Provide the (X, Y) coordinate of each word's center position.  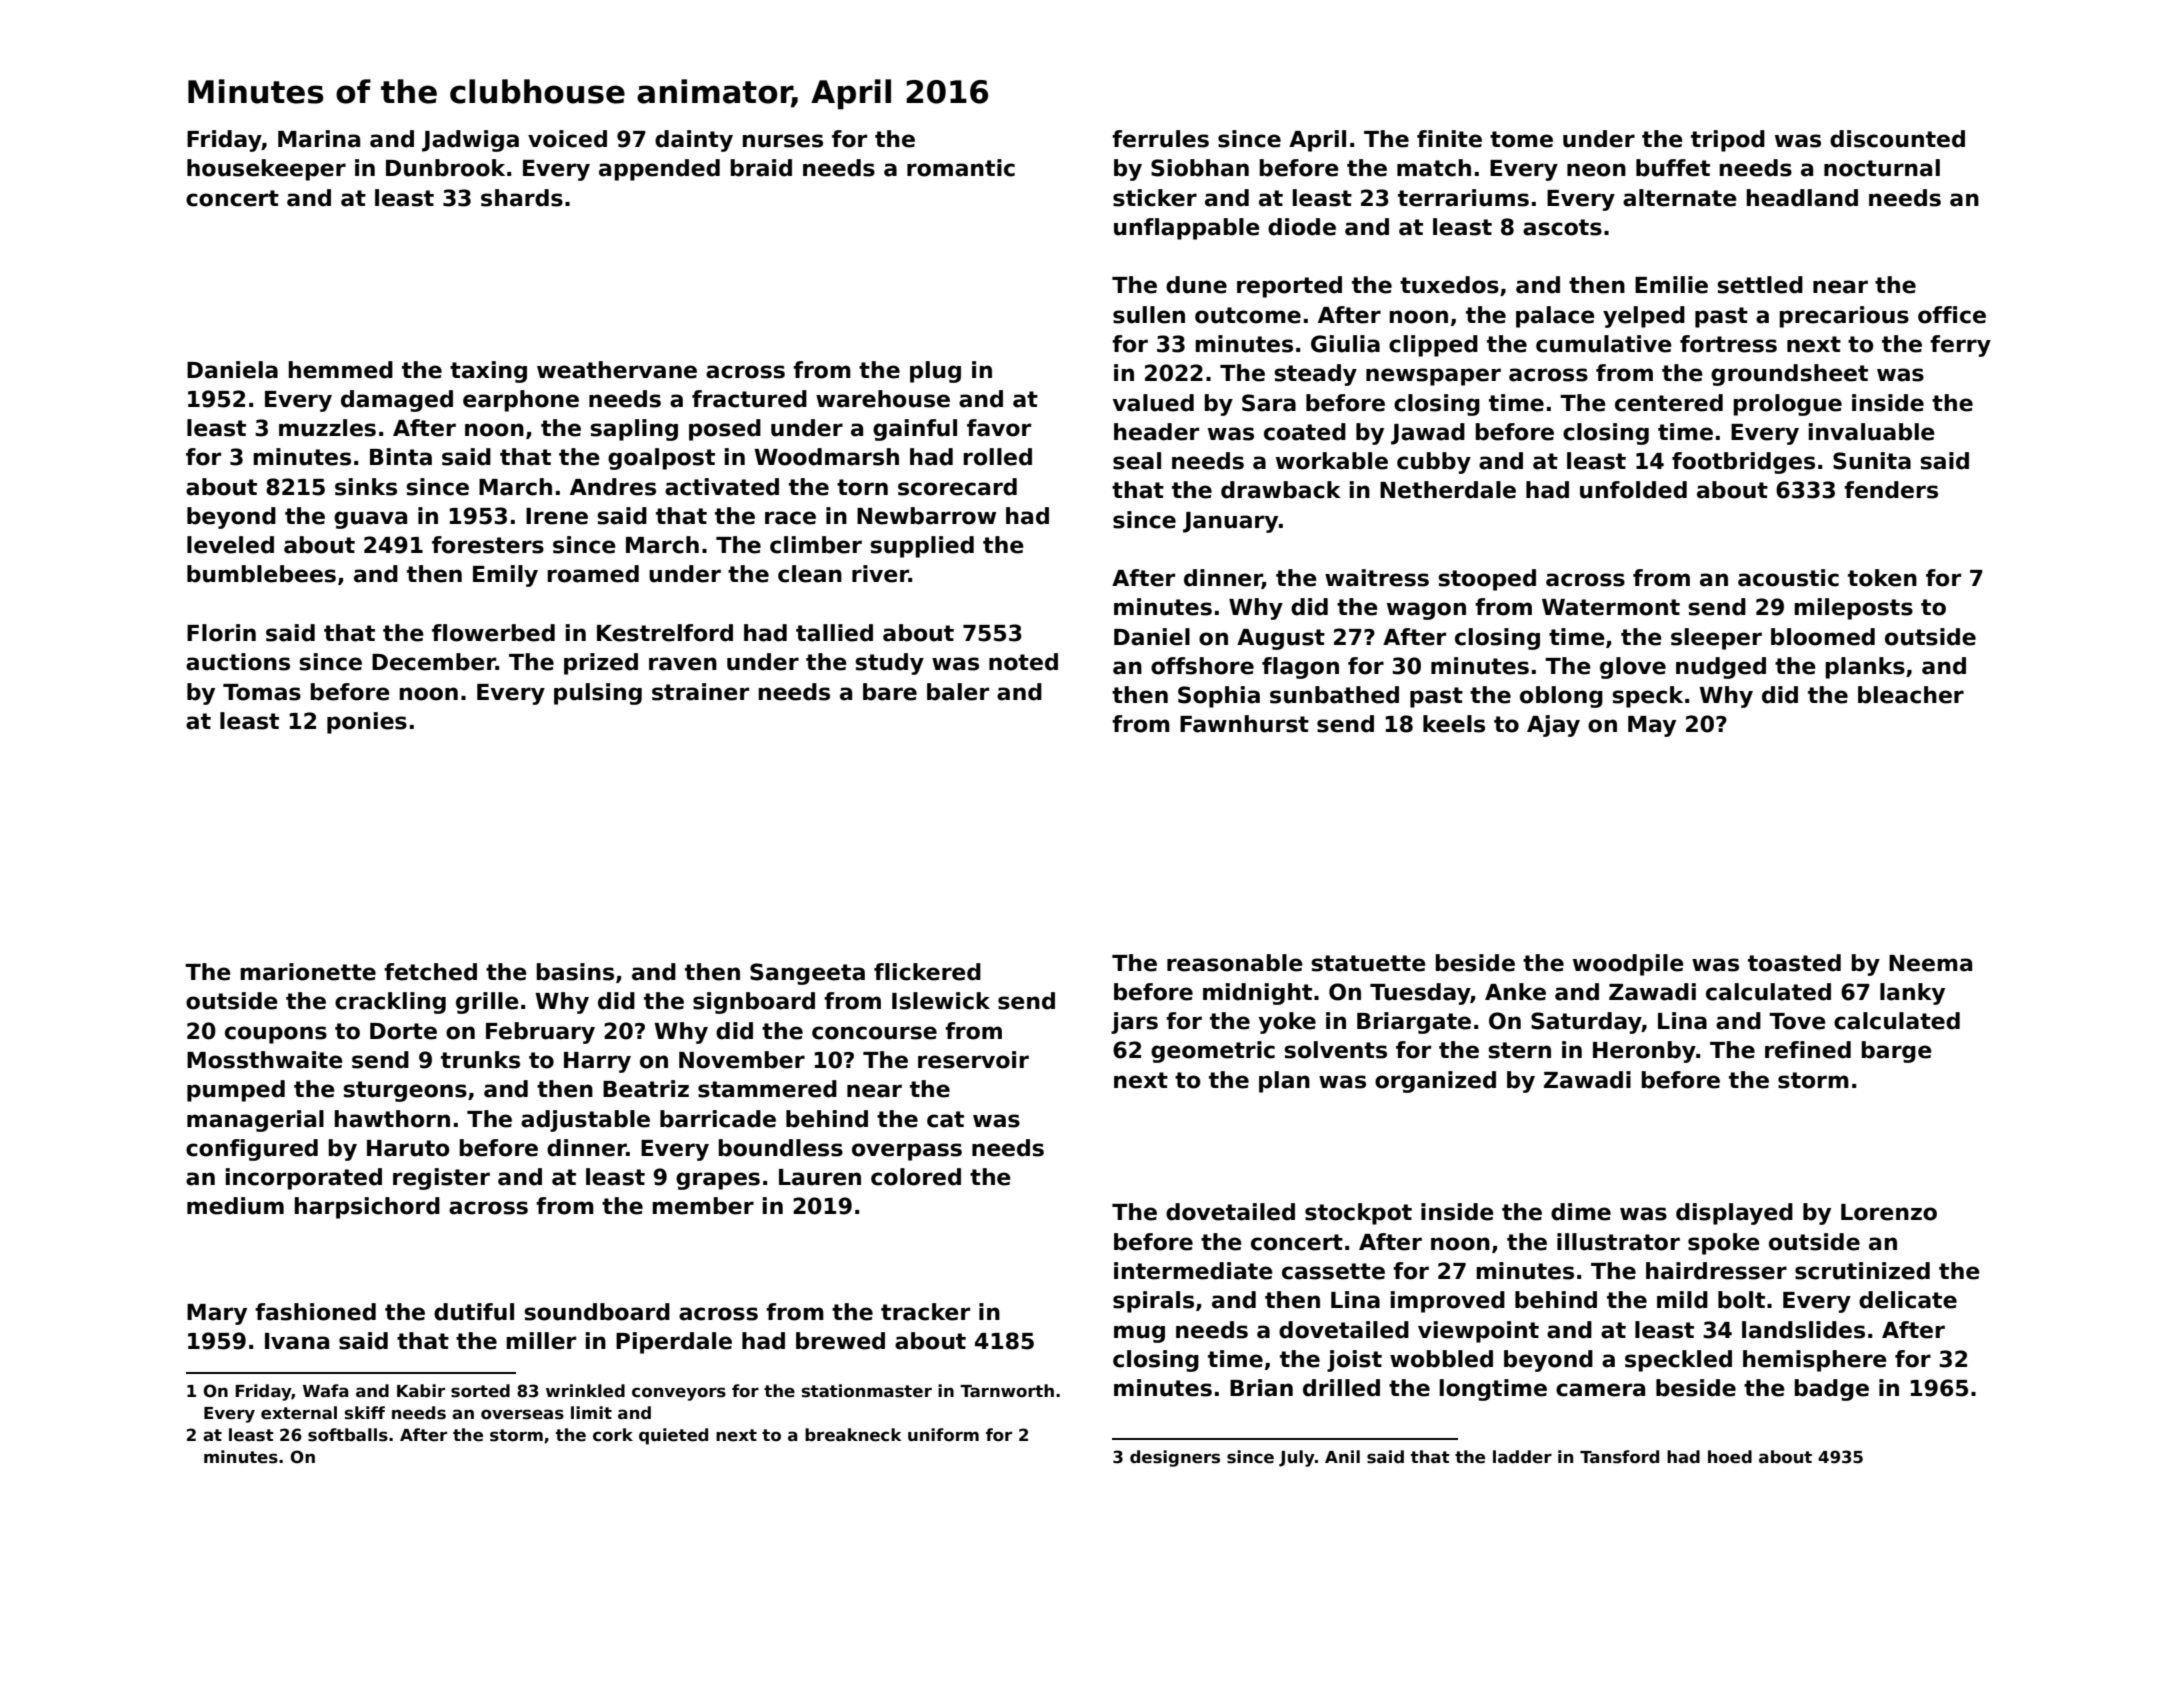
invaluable (1871, 432)
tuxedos (1449, 285)
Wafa (326, 1391)
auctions (238, 662)
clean (810, 574)
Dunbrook (445, 168)
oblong (1561, 697)
